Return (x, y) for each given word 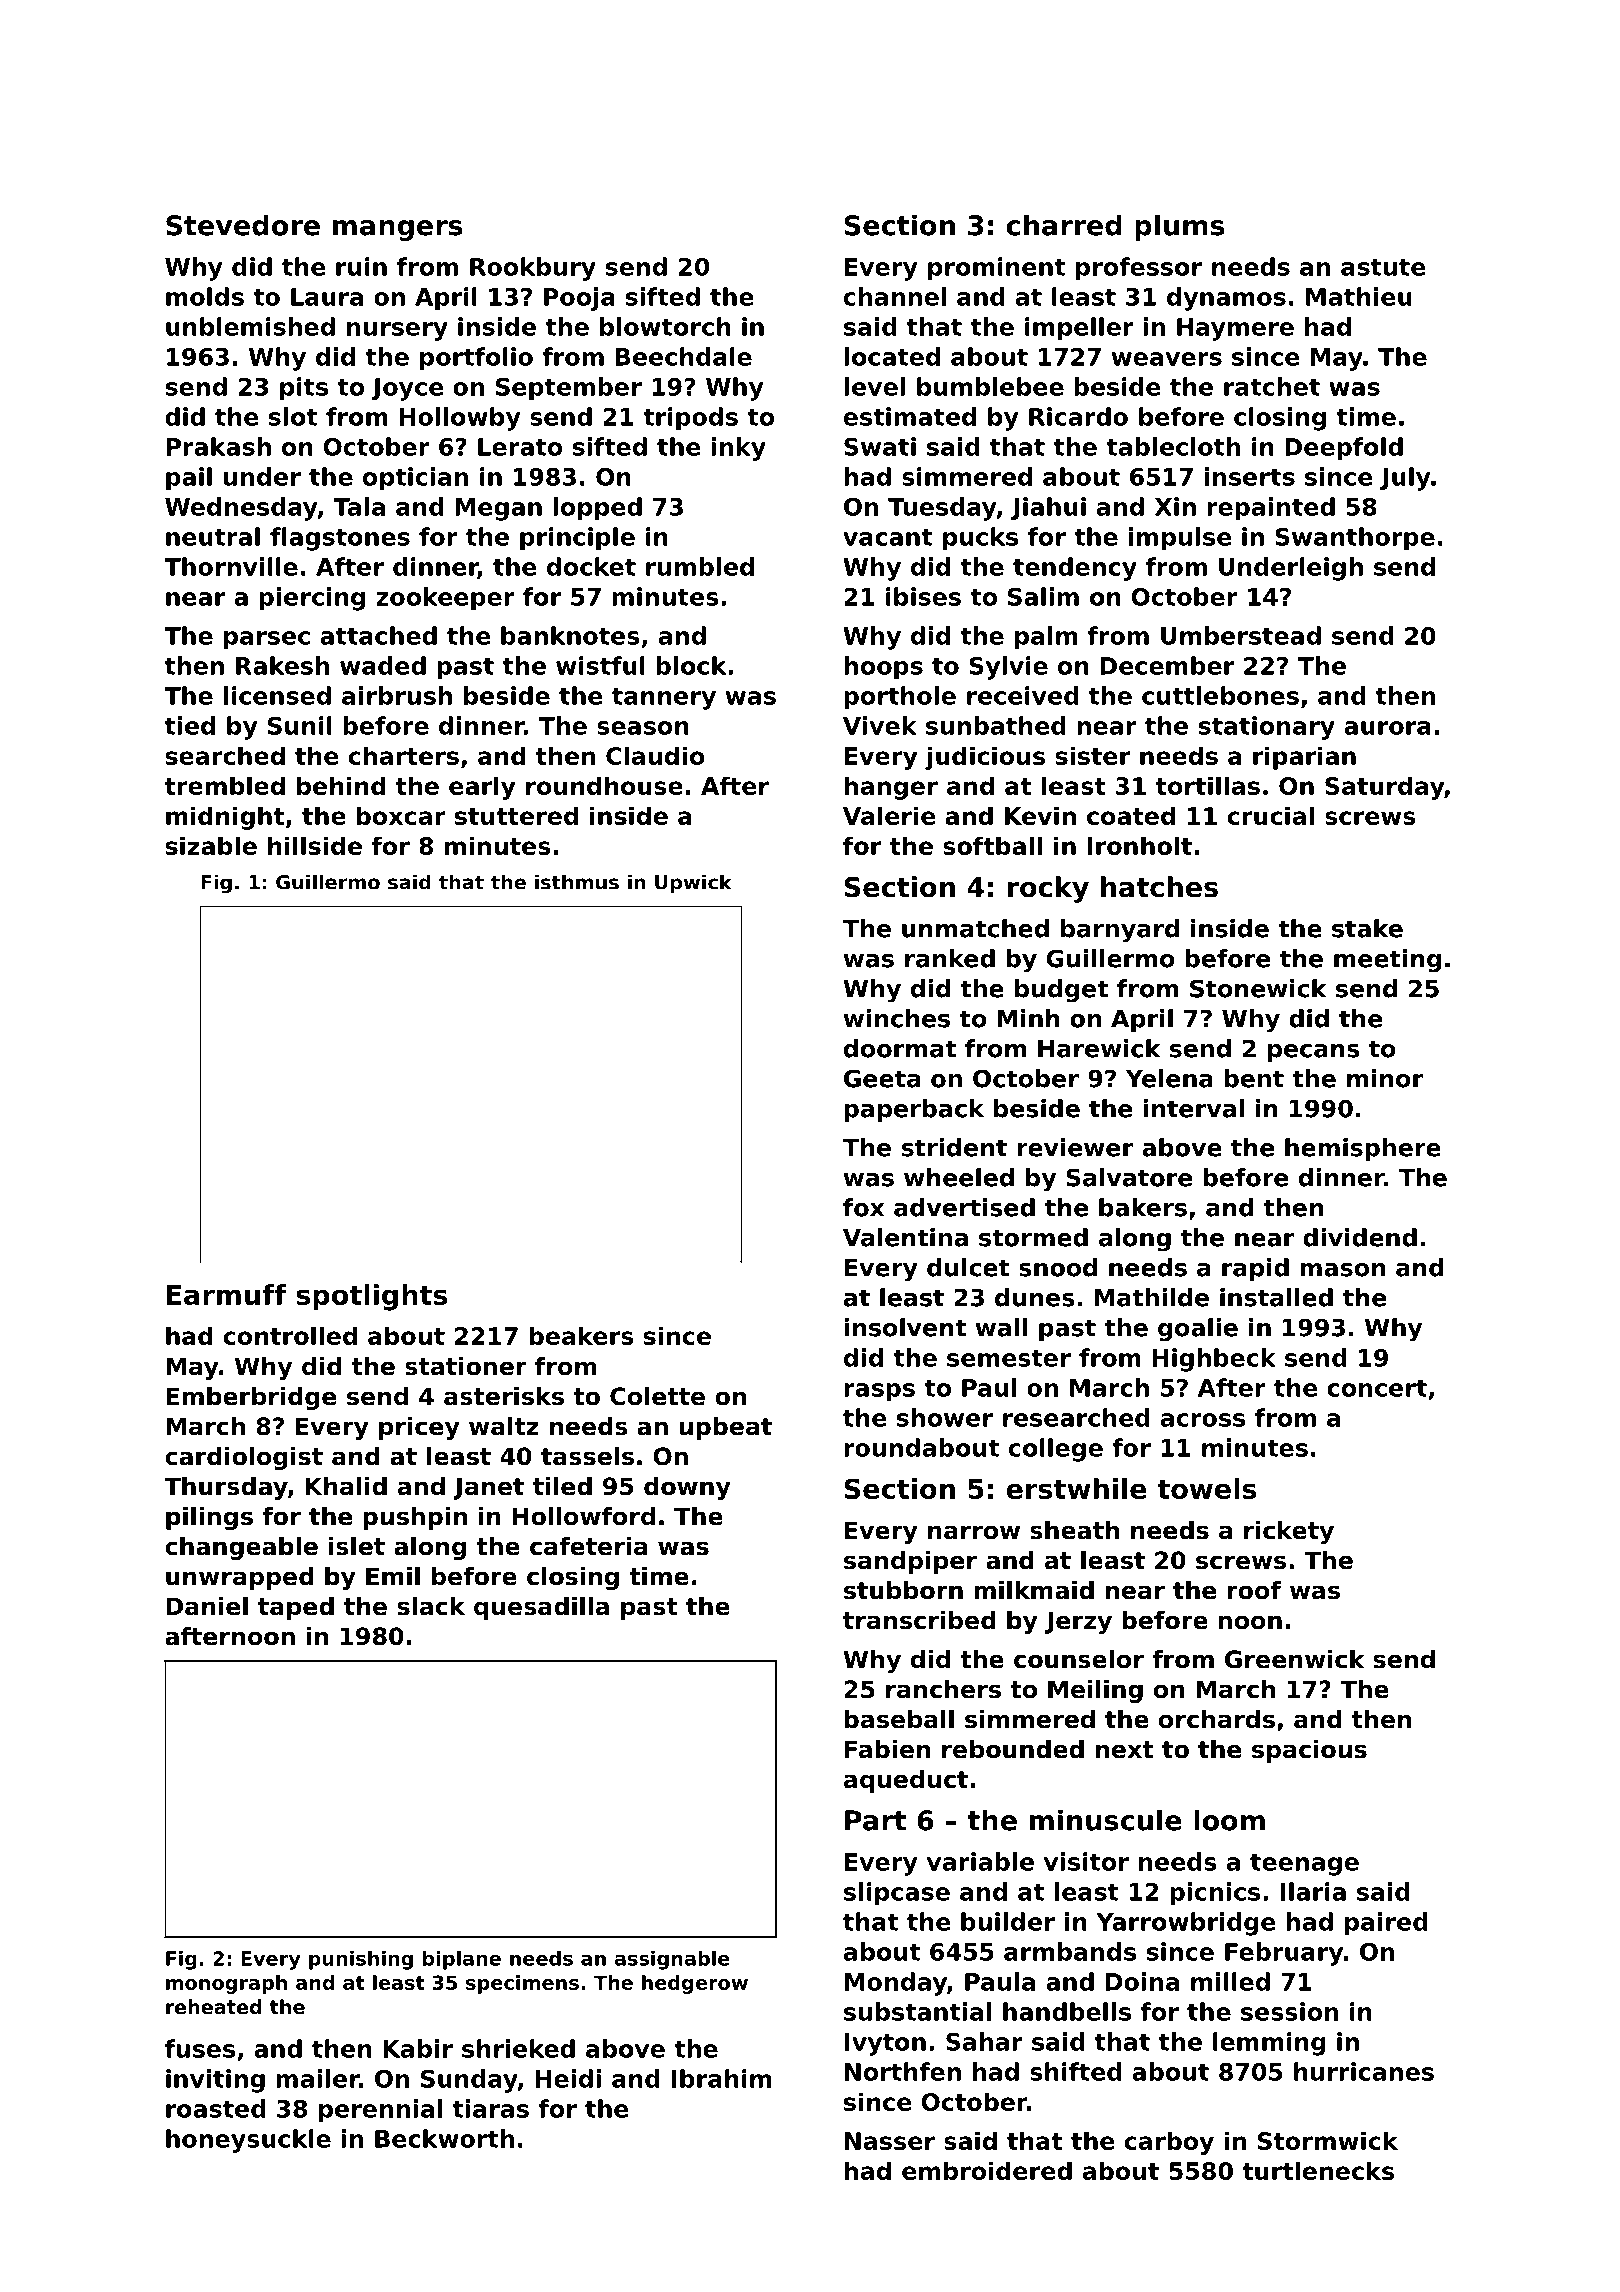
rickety (1289, 1532)
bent (1254, 1078)
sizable (211, 845)
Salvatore (1129, 1177)
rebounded (1013, 1749)
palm (1046, 638)
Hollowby (460, 419)
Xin (1175, 506)
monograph (226, 1984)
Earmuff (226, 1294)
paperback (914, 1110)
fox (863, 1207)
